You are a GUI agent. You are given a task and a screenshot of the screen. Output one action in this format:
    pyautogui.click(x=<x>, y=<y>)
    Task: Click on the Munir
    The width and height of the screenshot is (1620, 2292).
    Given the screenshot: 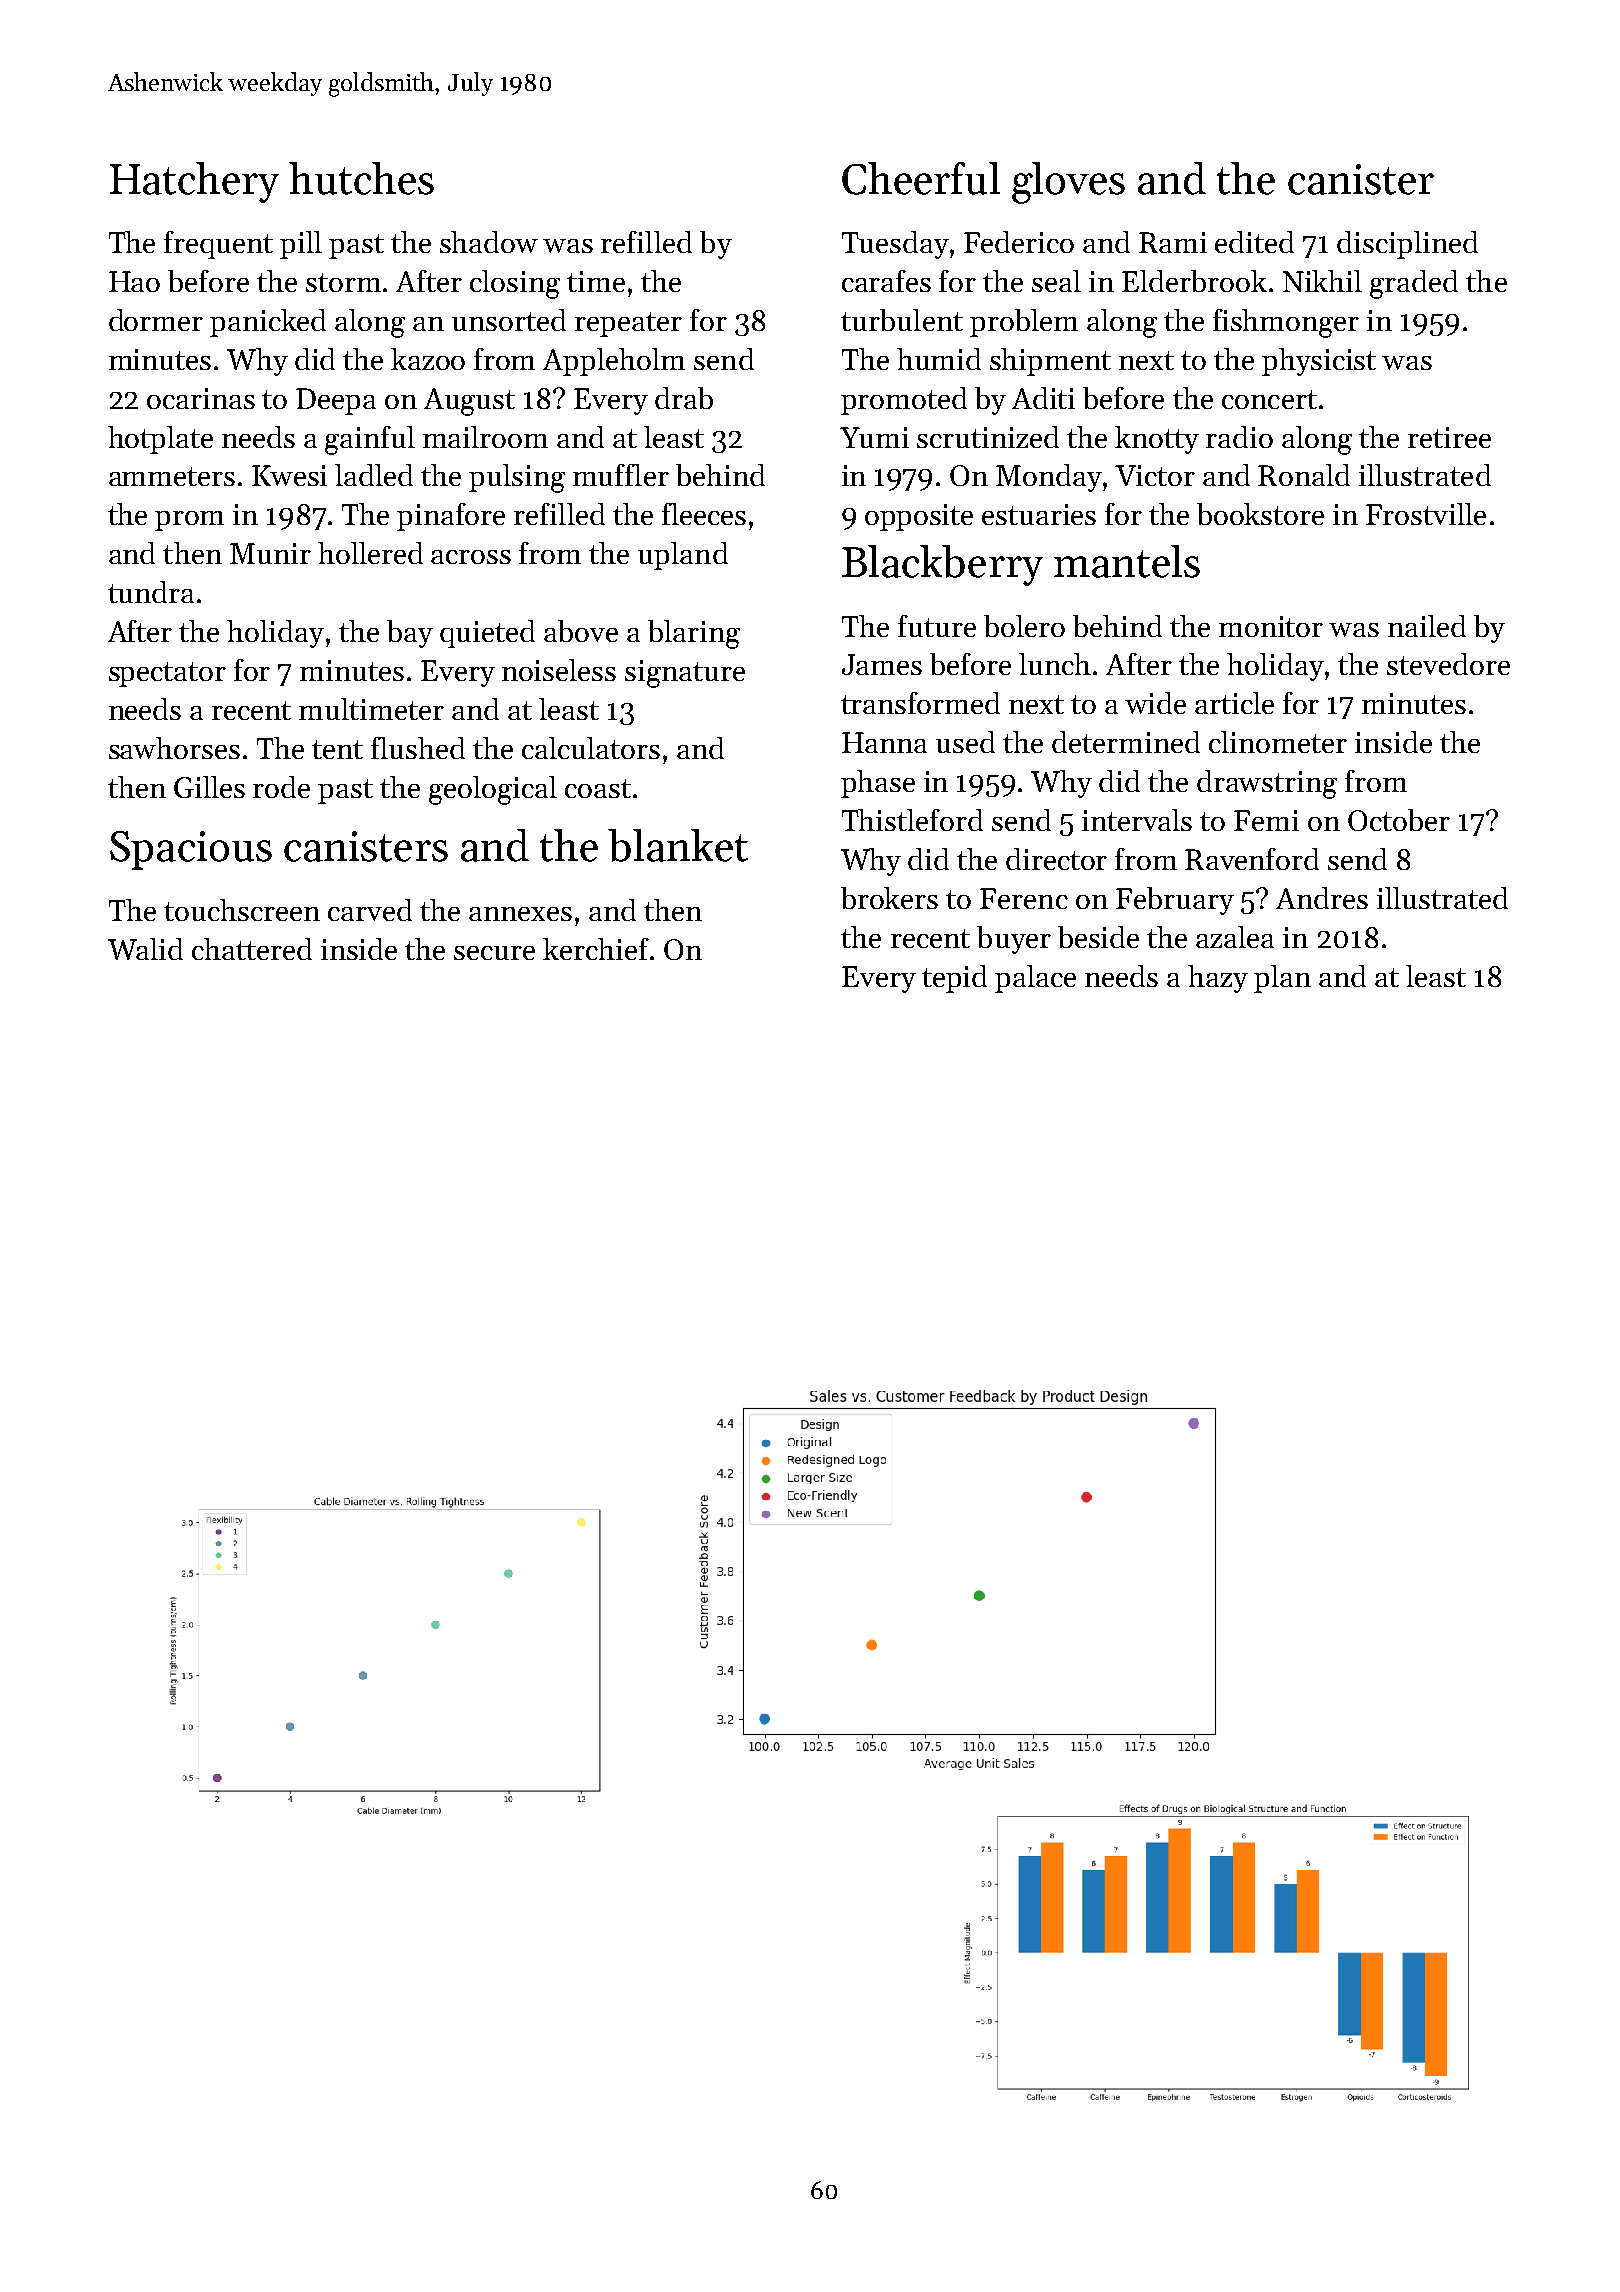 What is the action you would take?
    pyautogui.click(x=270, y=553)
